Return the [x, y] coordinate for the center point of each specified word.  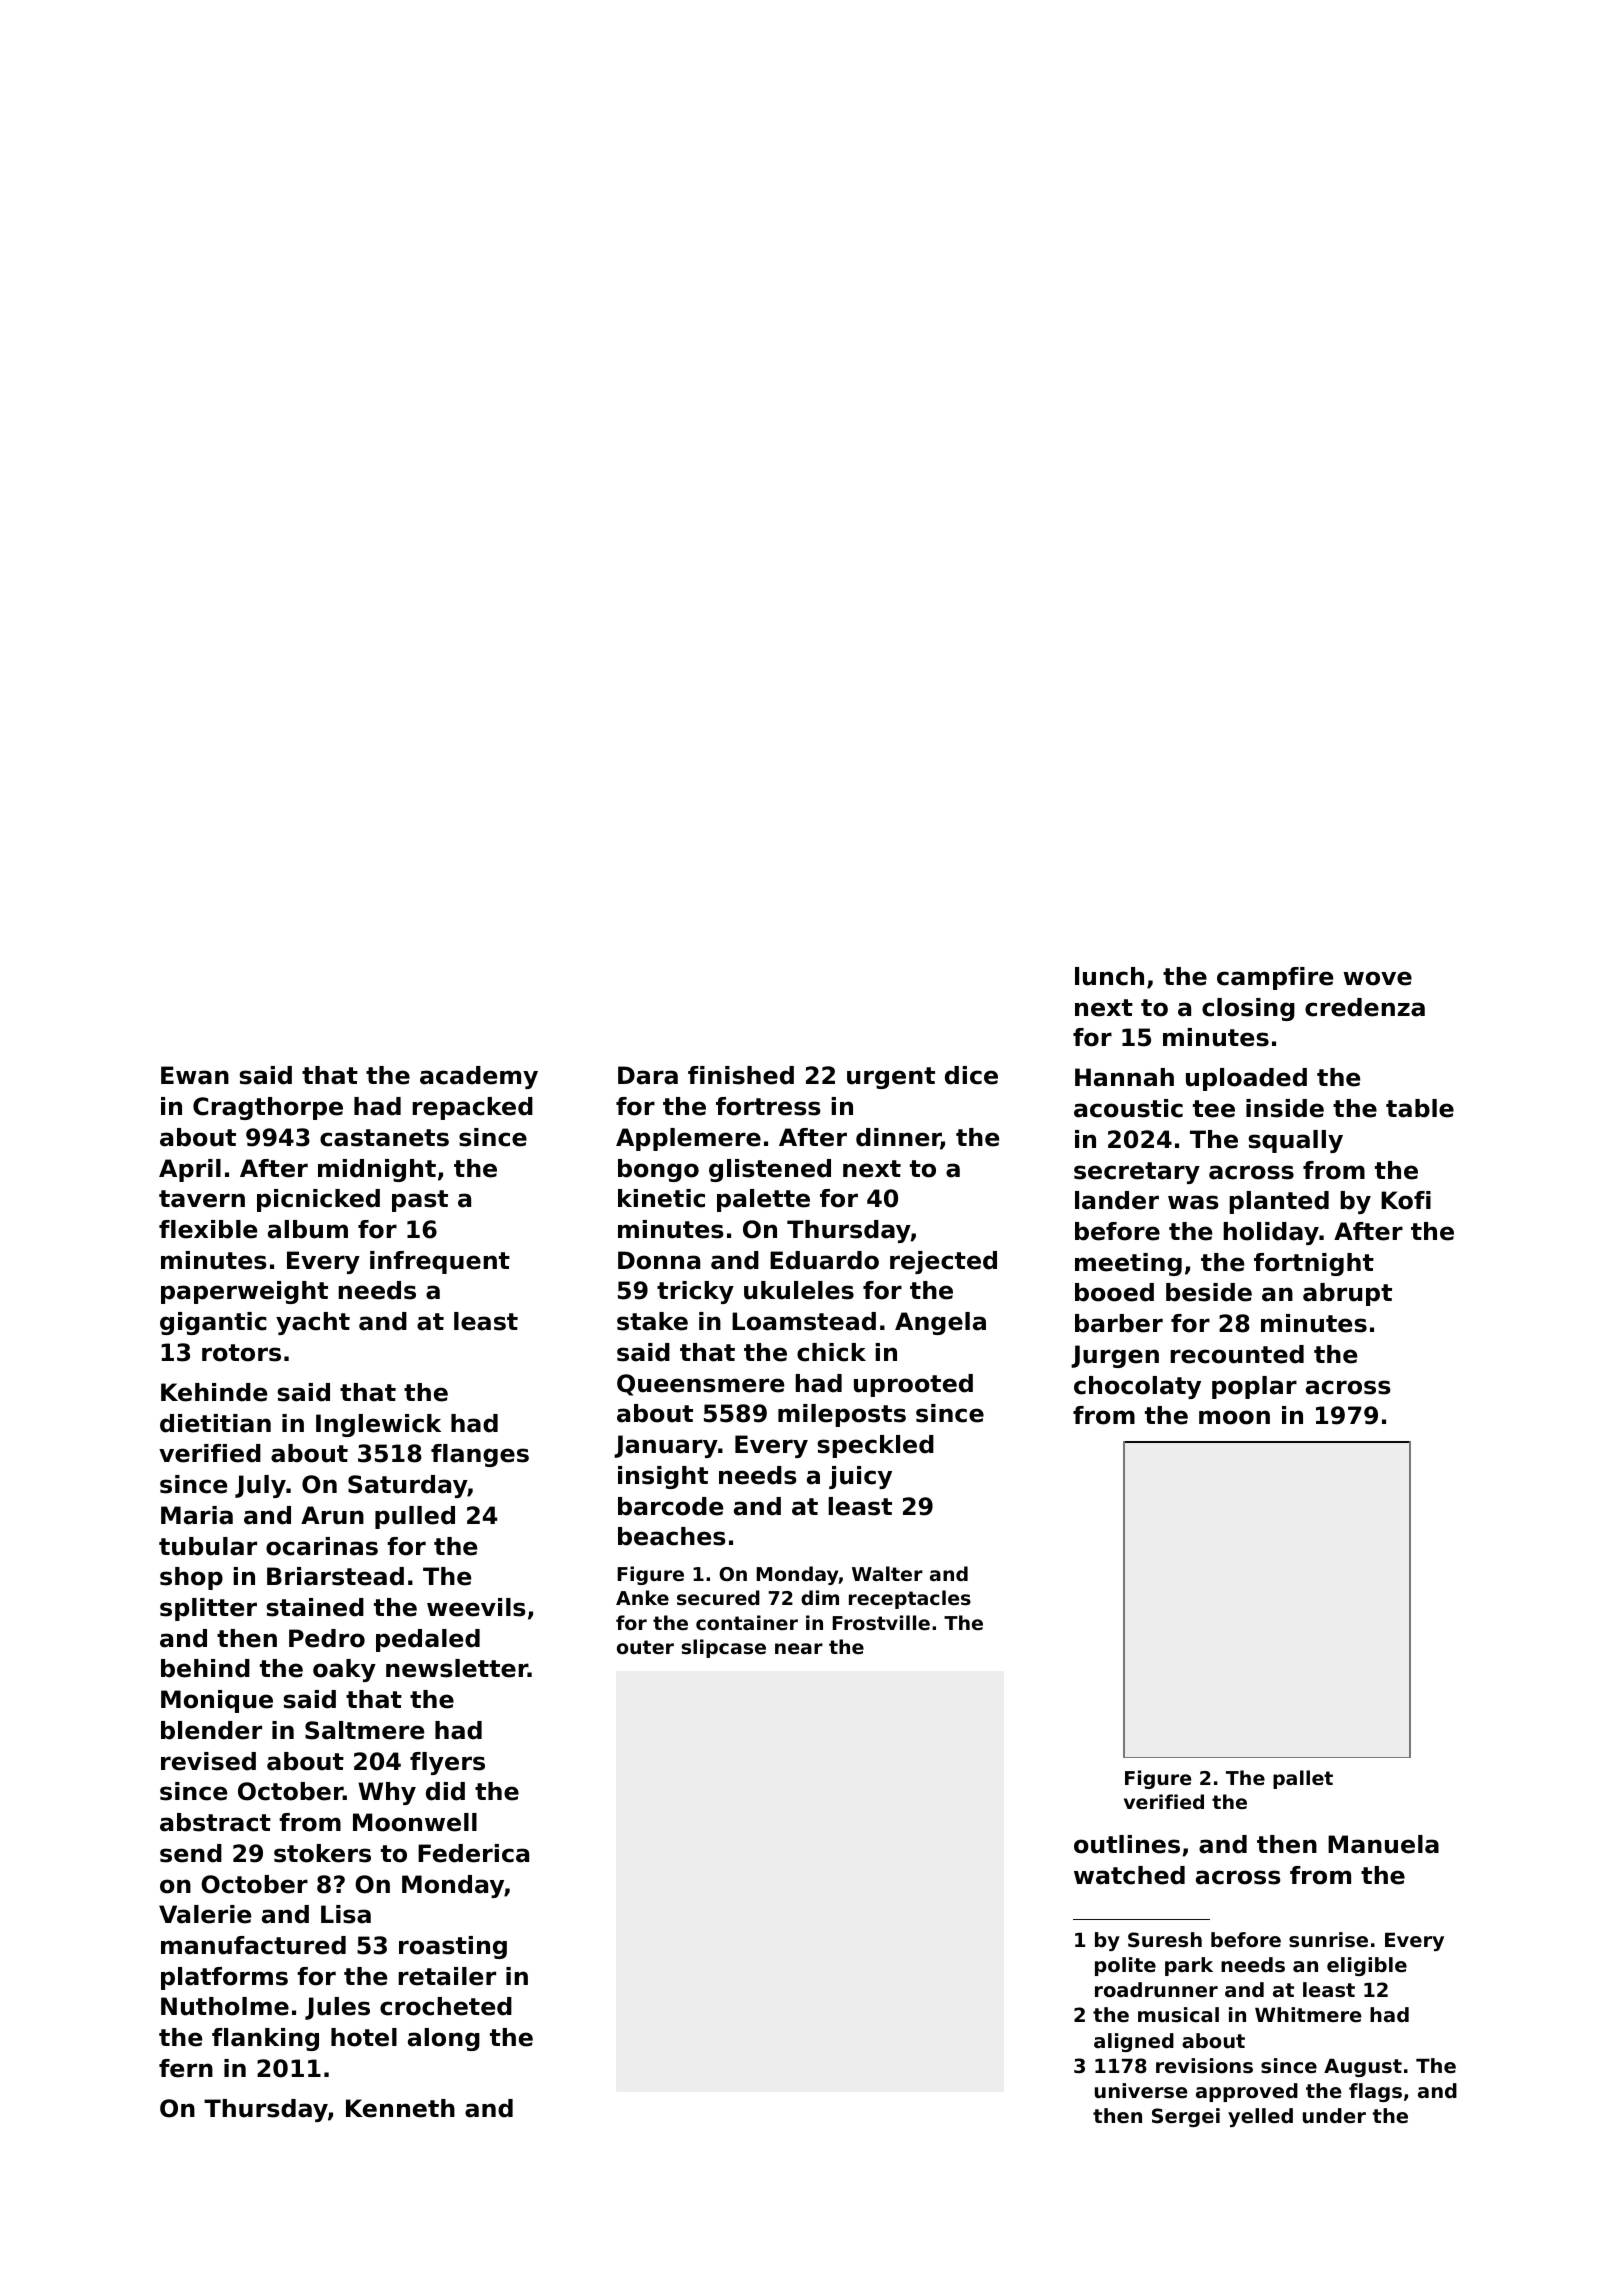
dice [971, 1075]
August [1363, 2068]
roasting [453, 1947]
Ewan [195, 1075]
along [444, 2039]
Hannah [1124, 1077]
